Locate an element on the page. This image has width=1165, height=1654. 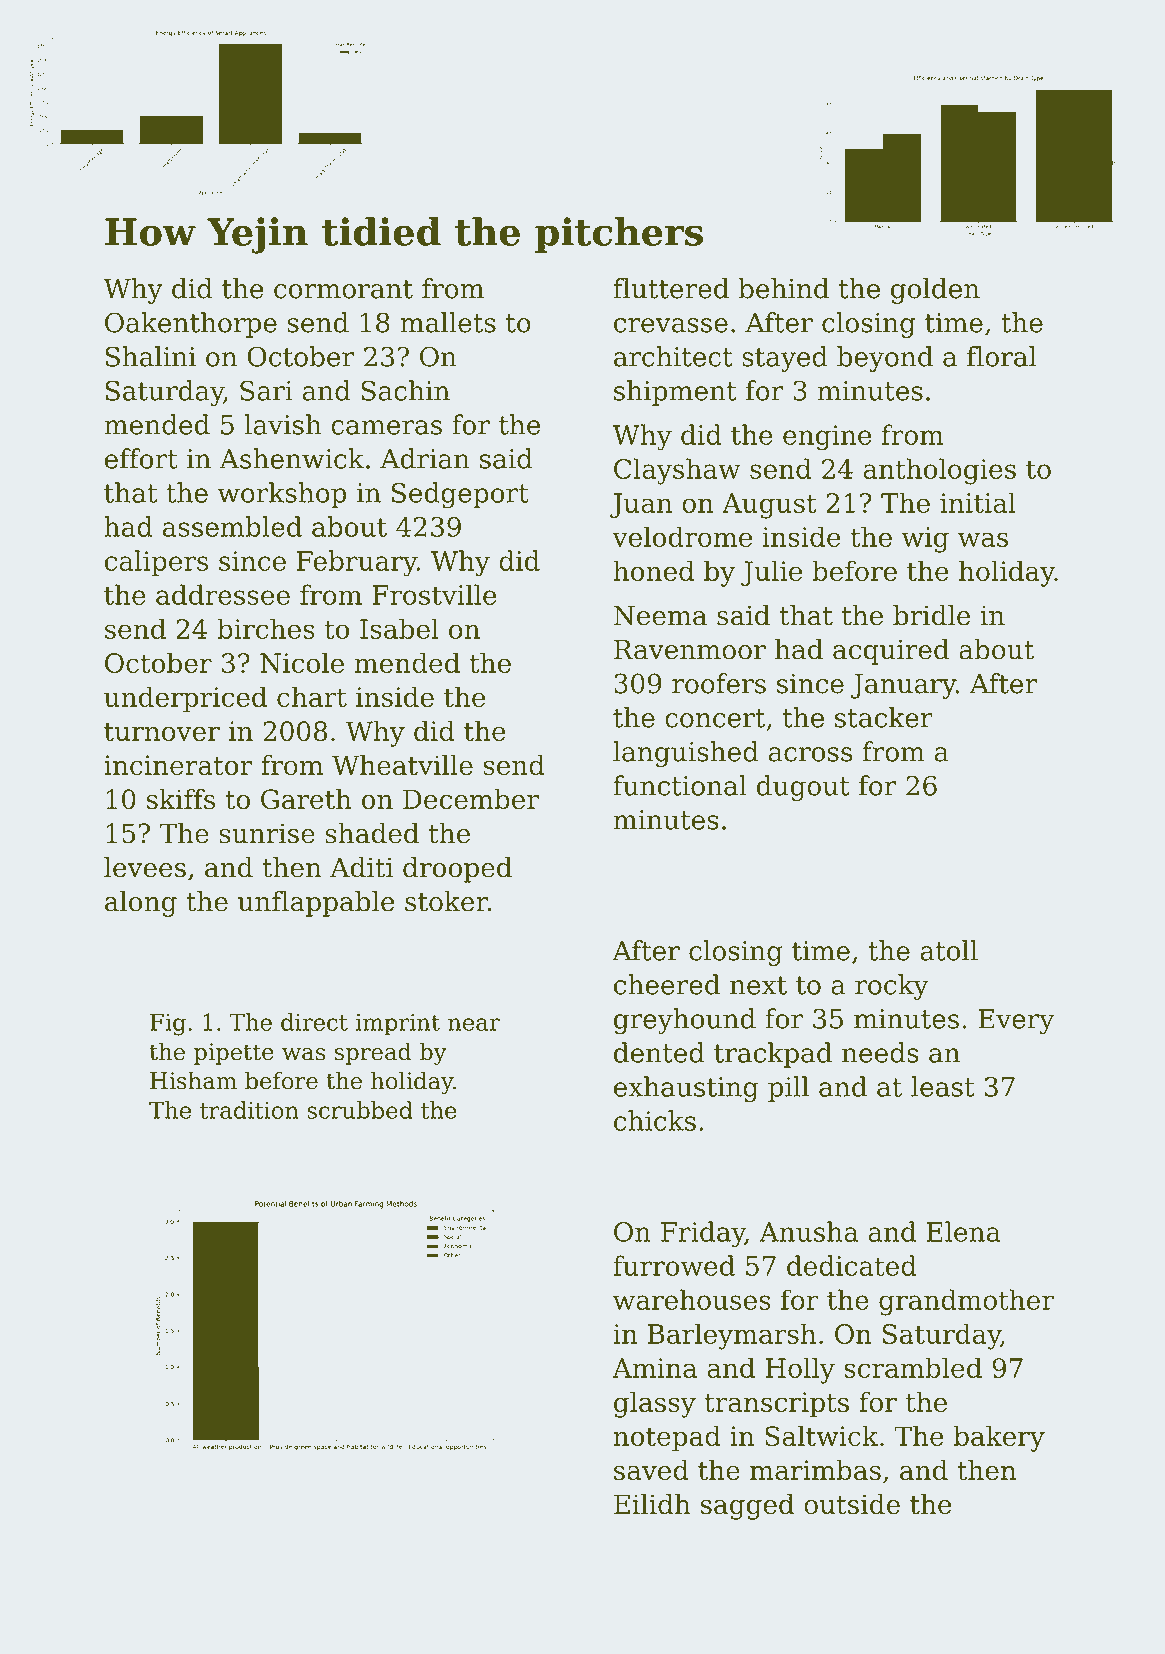
bridle is located at coordinates (931, 615).
